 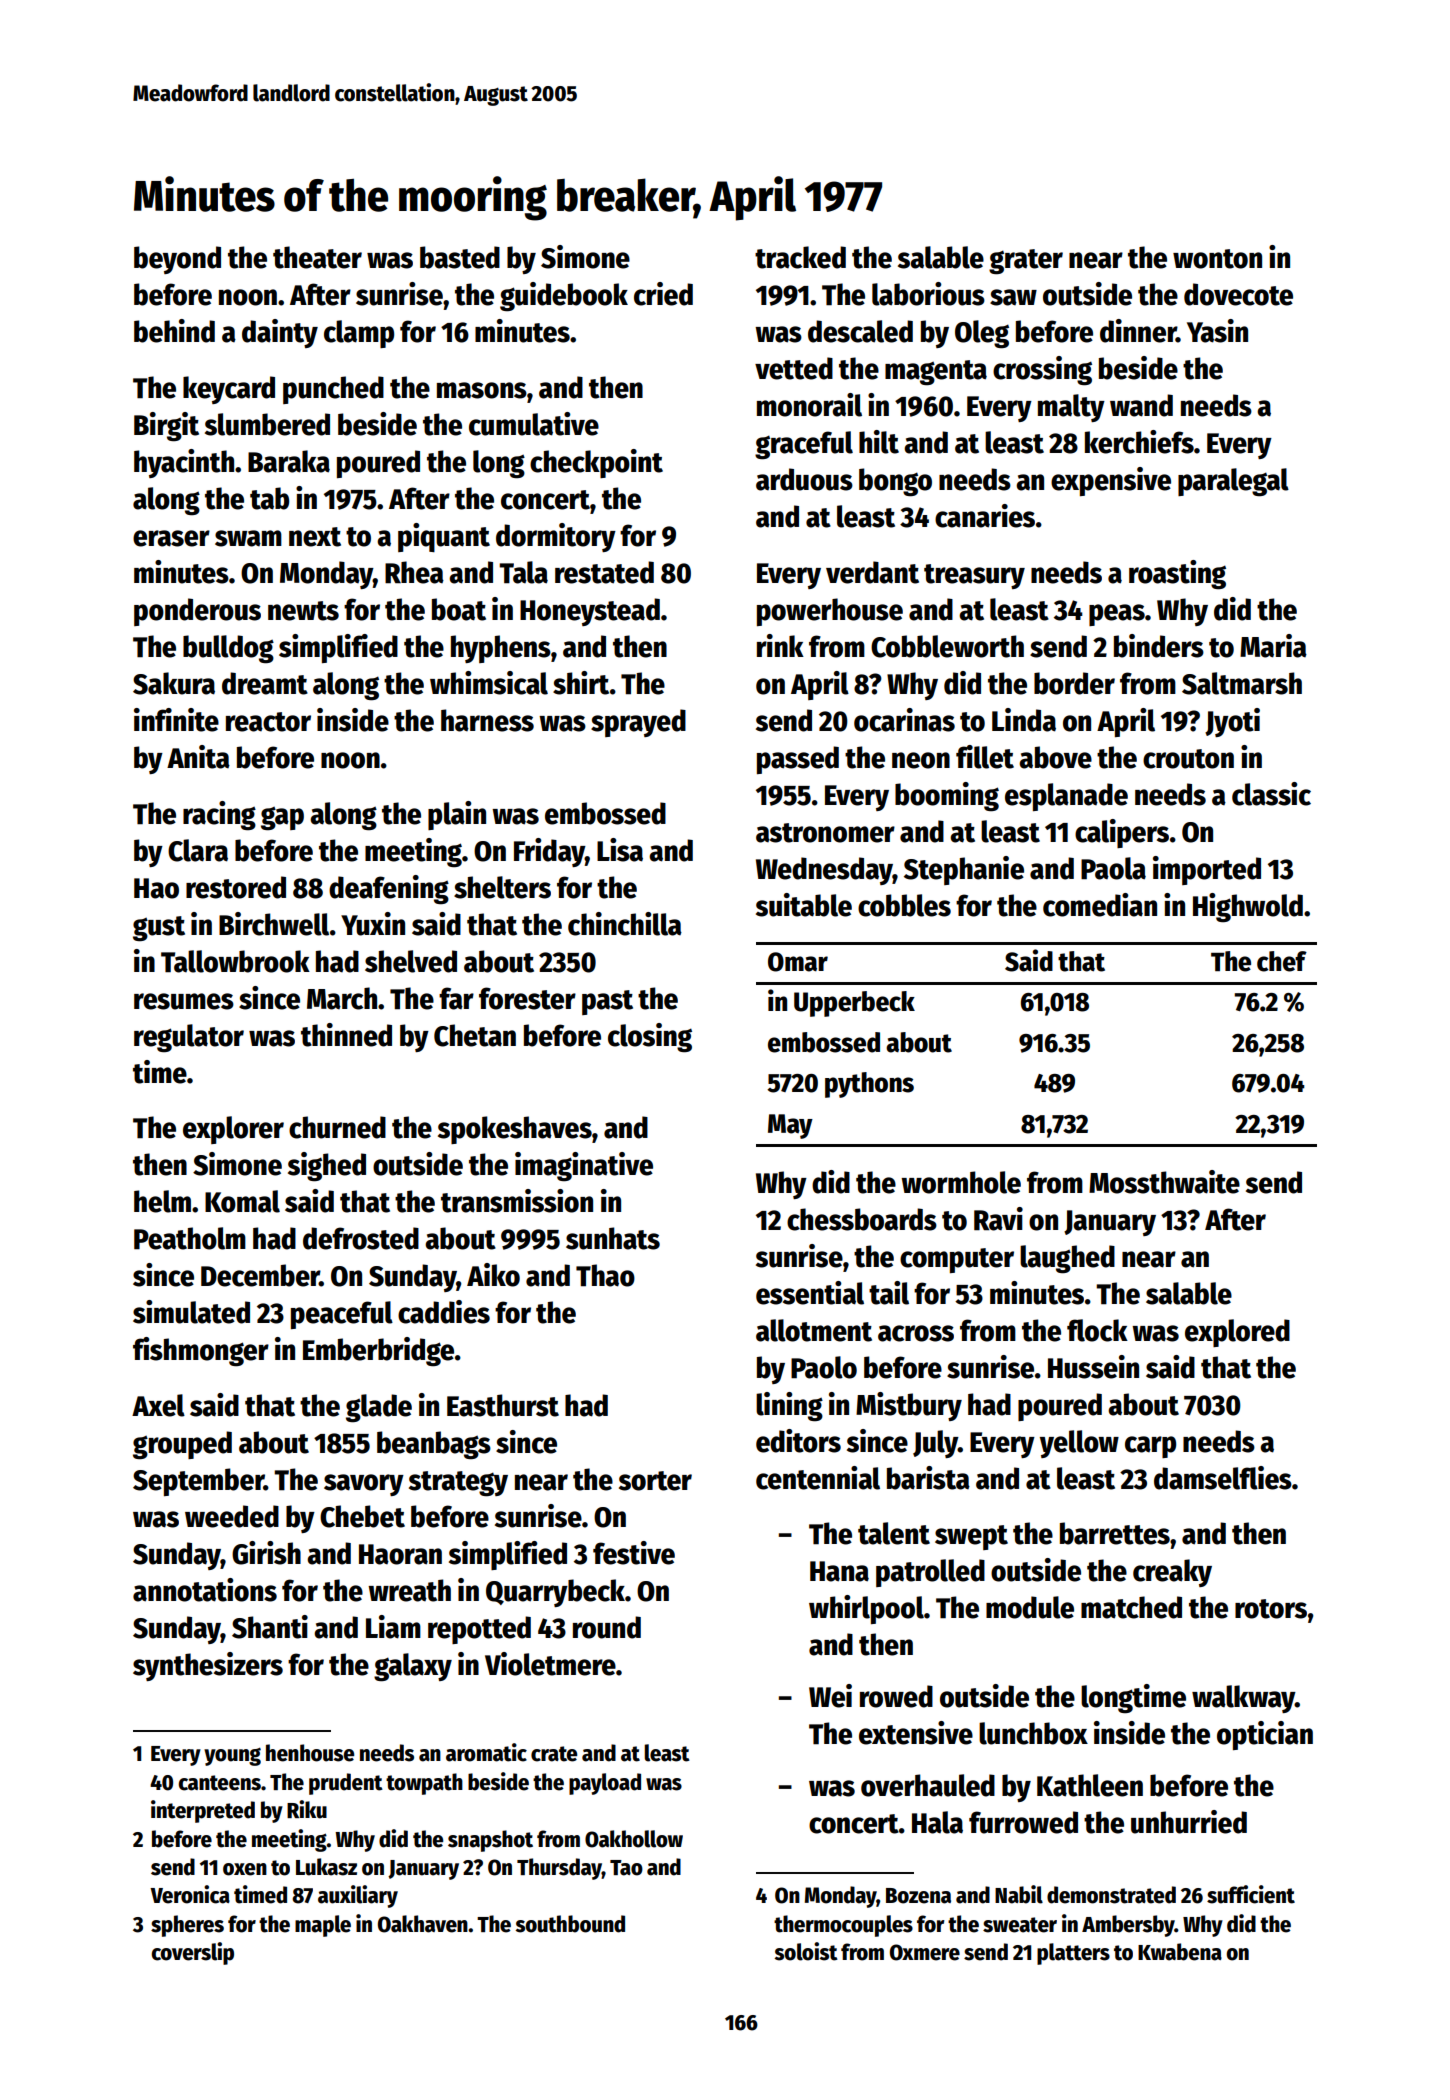 I want to click on passed, so click(x=798, y=760).
